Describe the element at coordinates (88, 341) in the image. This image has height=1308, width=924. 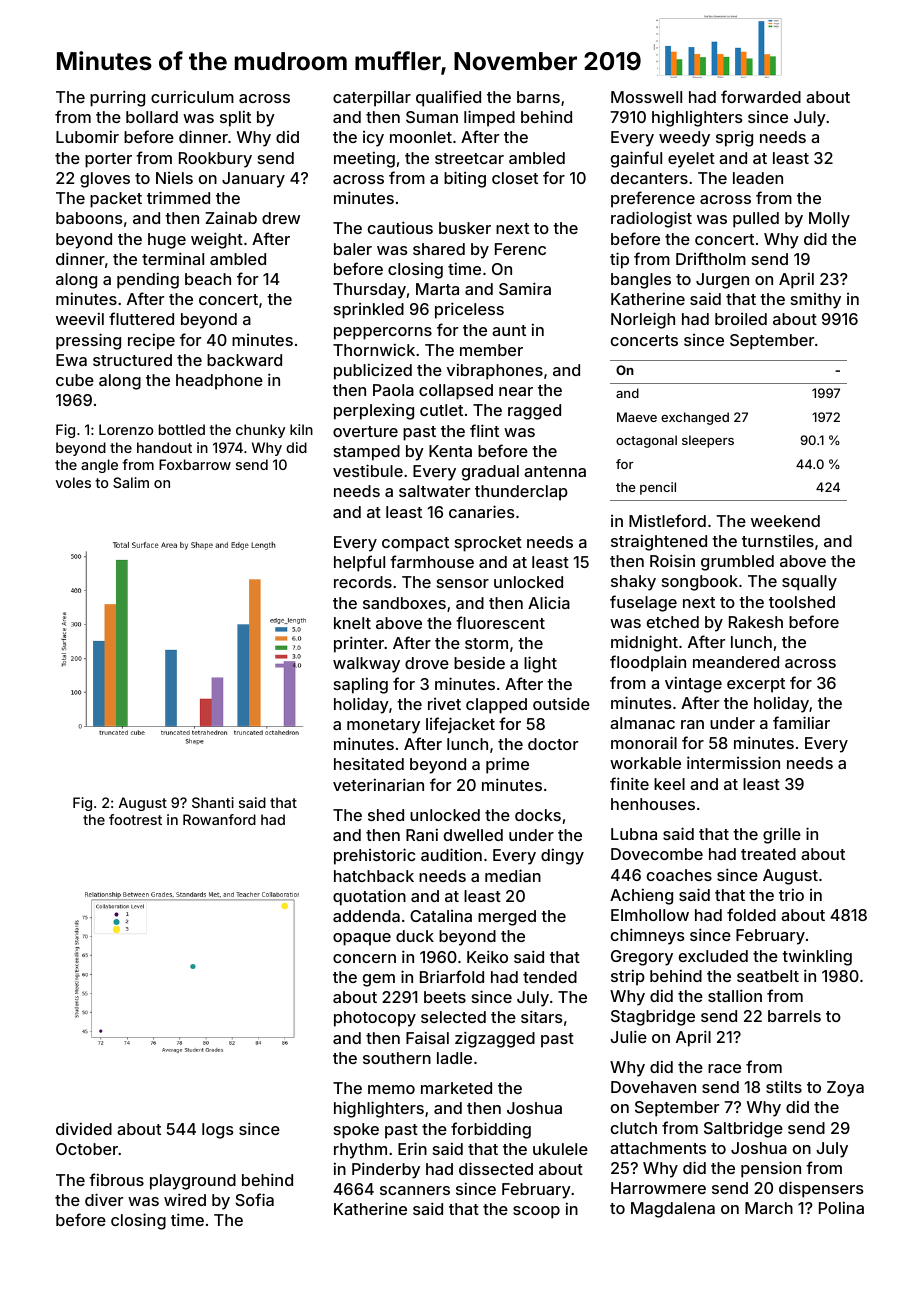
I see `pressing` at that location.
